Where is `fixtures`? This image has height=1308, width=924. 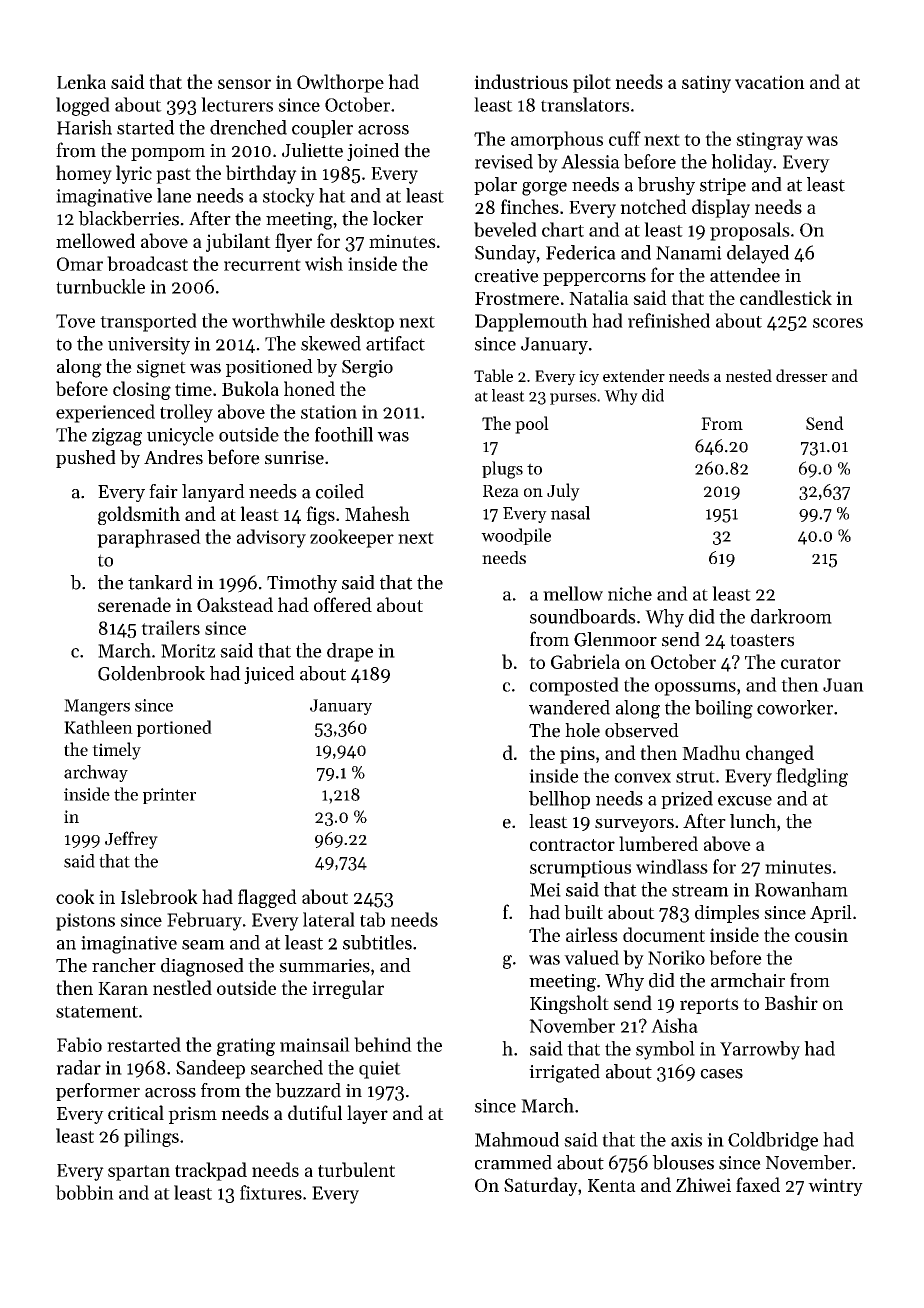 fixtures is located at coordinates (271, 1192).
